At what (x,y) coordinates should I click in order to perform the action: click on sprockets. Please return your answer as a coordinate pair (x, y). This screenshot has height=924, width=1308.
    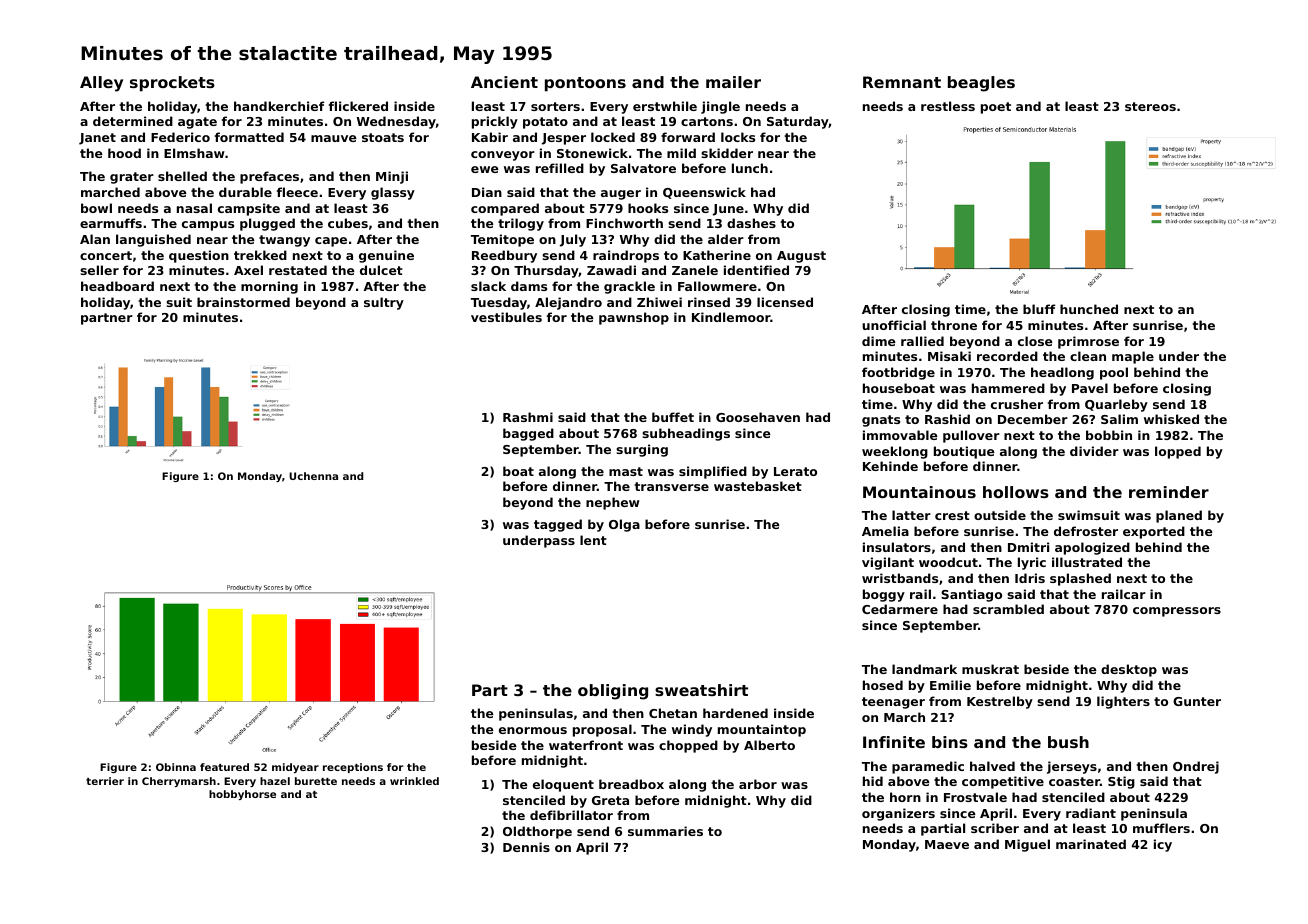
    Looking at the image, I should click on (172, 84).
